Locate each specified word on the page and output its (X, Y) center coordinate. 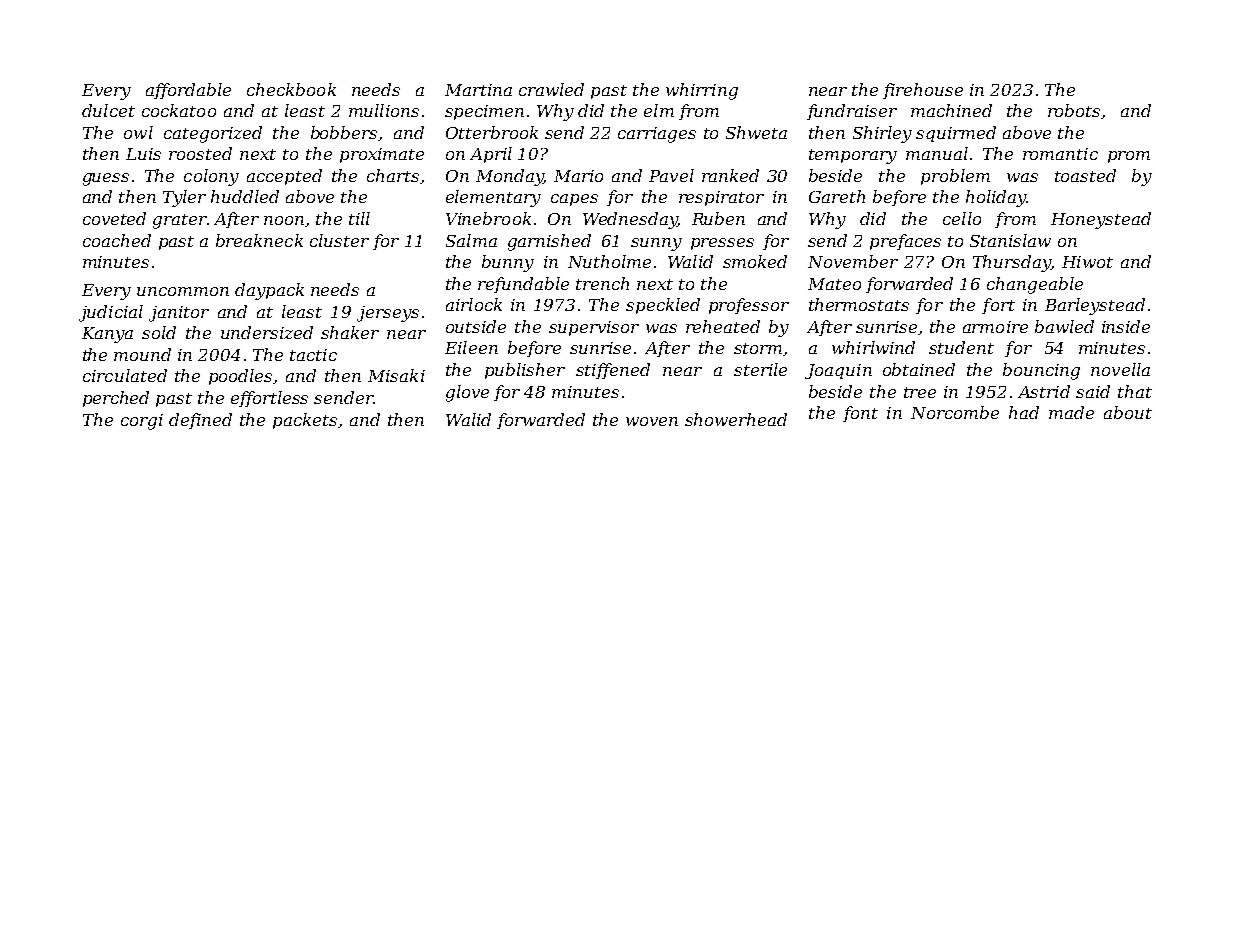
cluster (339, 240)
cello (962, 218)
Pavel (671, 175)
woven (652, 421)
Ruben (718, 218)
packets (305, 421)
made (1071, 412)
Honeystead (1101, 220)
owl (138, 132)
